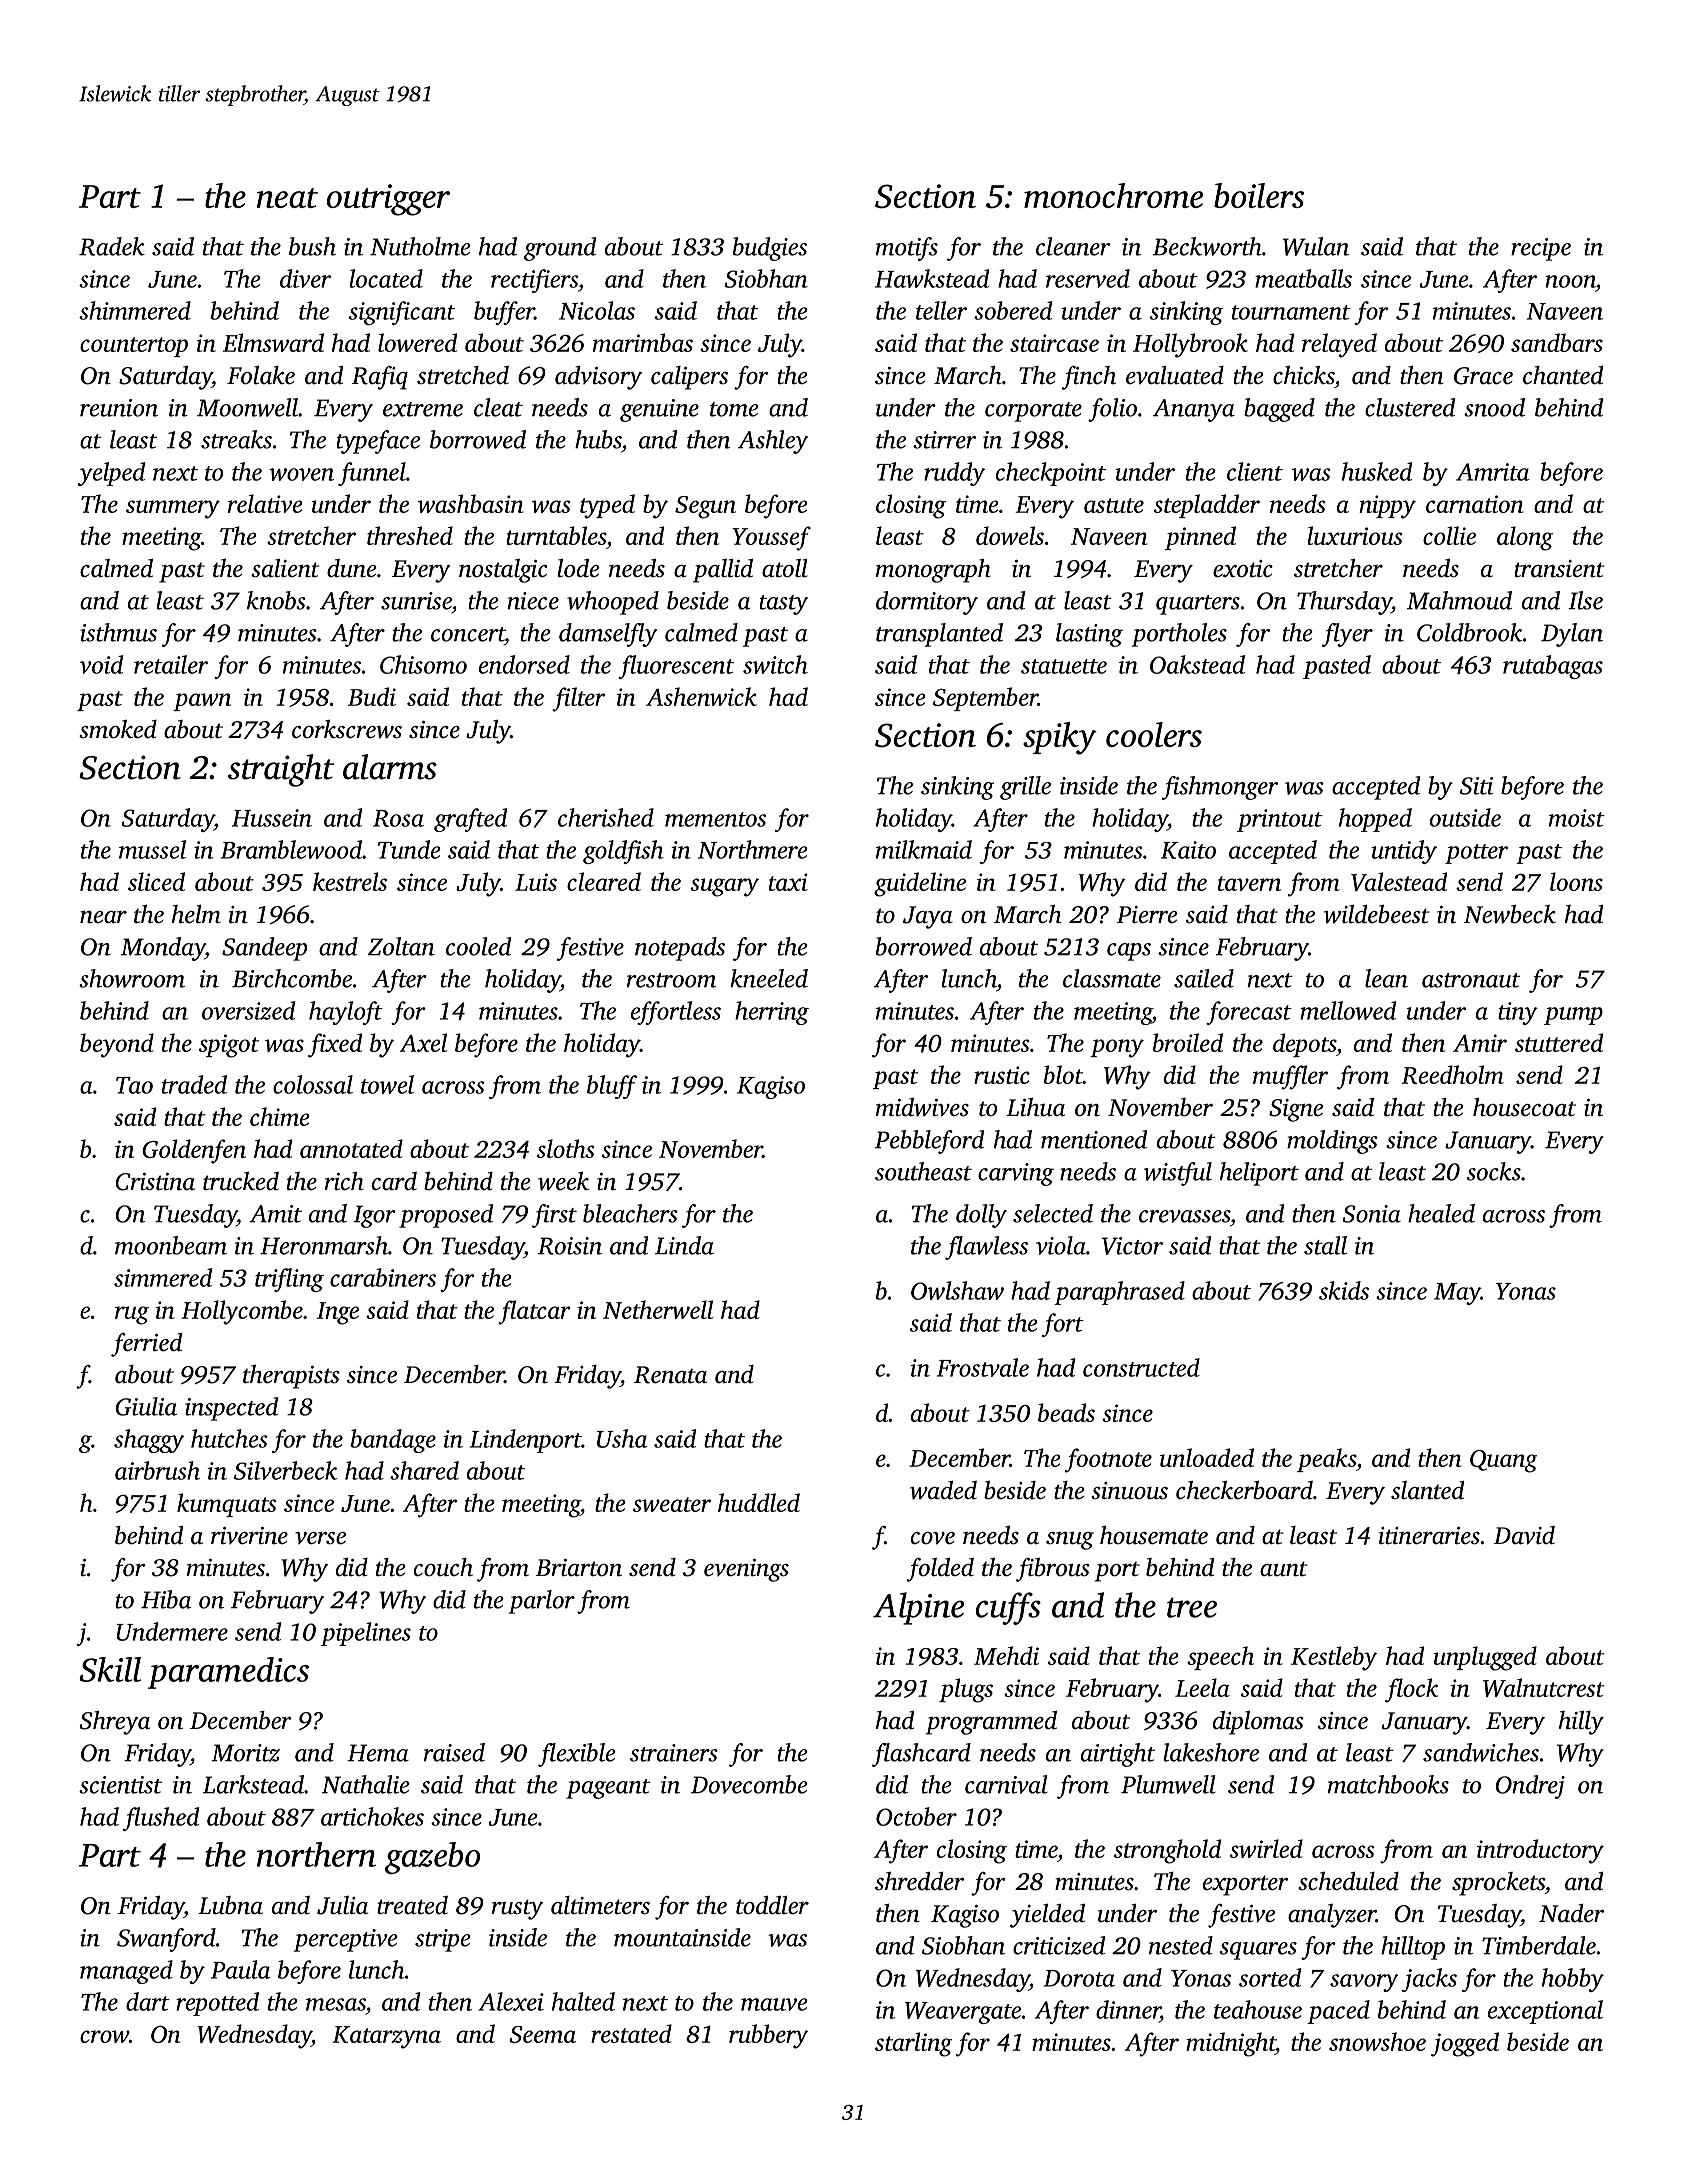 The width and height of the screenshot is (1683, 2178). Describe the element at coordinates (612, 1087) in the screenshot. I see `bluff` at that location.
